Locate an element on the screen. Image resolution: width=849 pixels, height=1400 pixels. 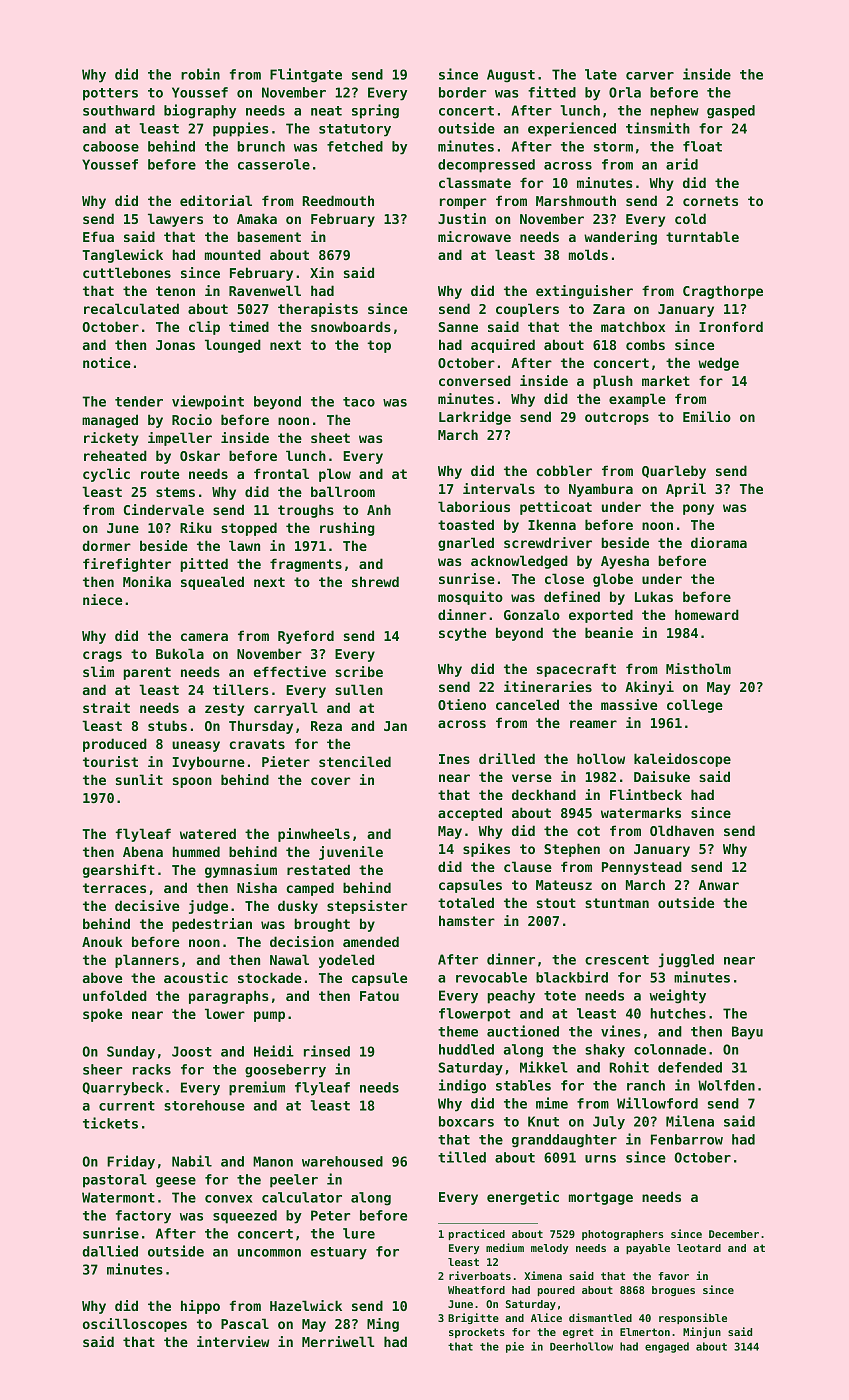
pony is located at coordinates (698, 509).
